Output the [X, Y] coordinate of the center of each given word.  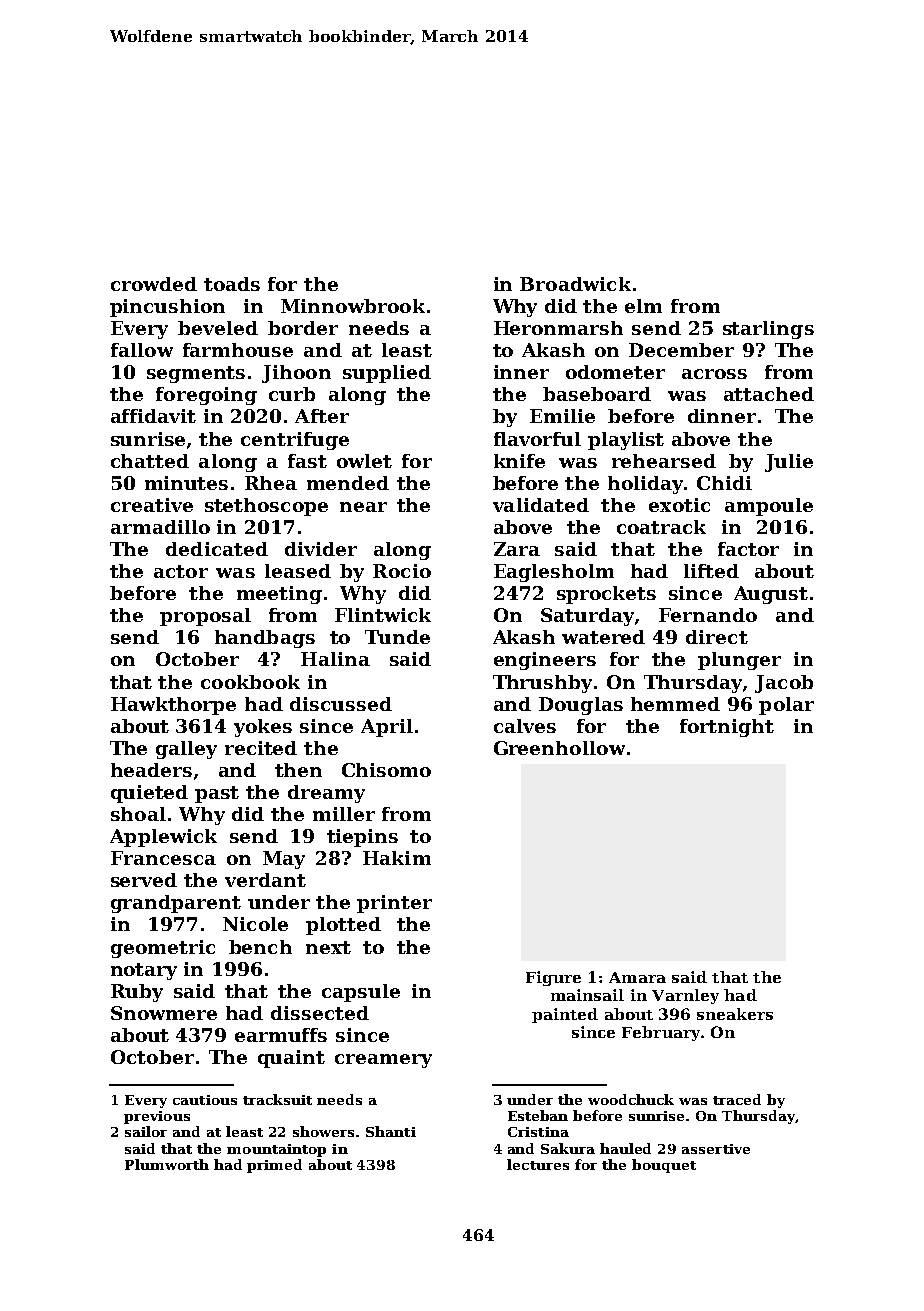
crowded [154, 284]
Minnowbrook [353, 306]
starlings [768, 330]
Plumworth [167, 1164]
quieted [149, 794]
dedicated [217, 549]
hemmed [675, 704]
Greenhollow [559, 748]
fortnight [727, 728]
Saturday [587, 617]
